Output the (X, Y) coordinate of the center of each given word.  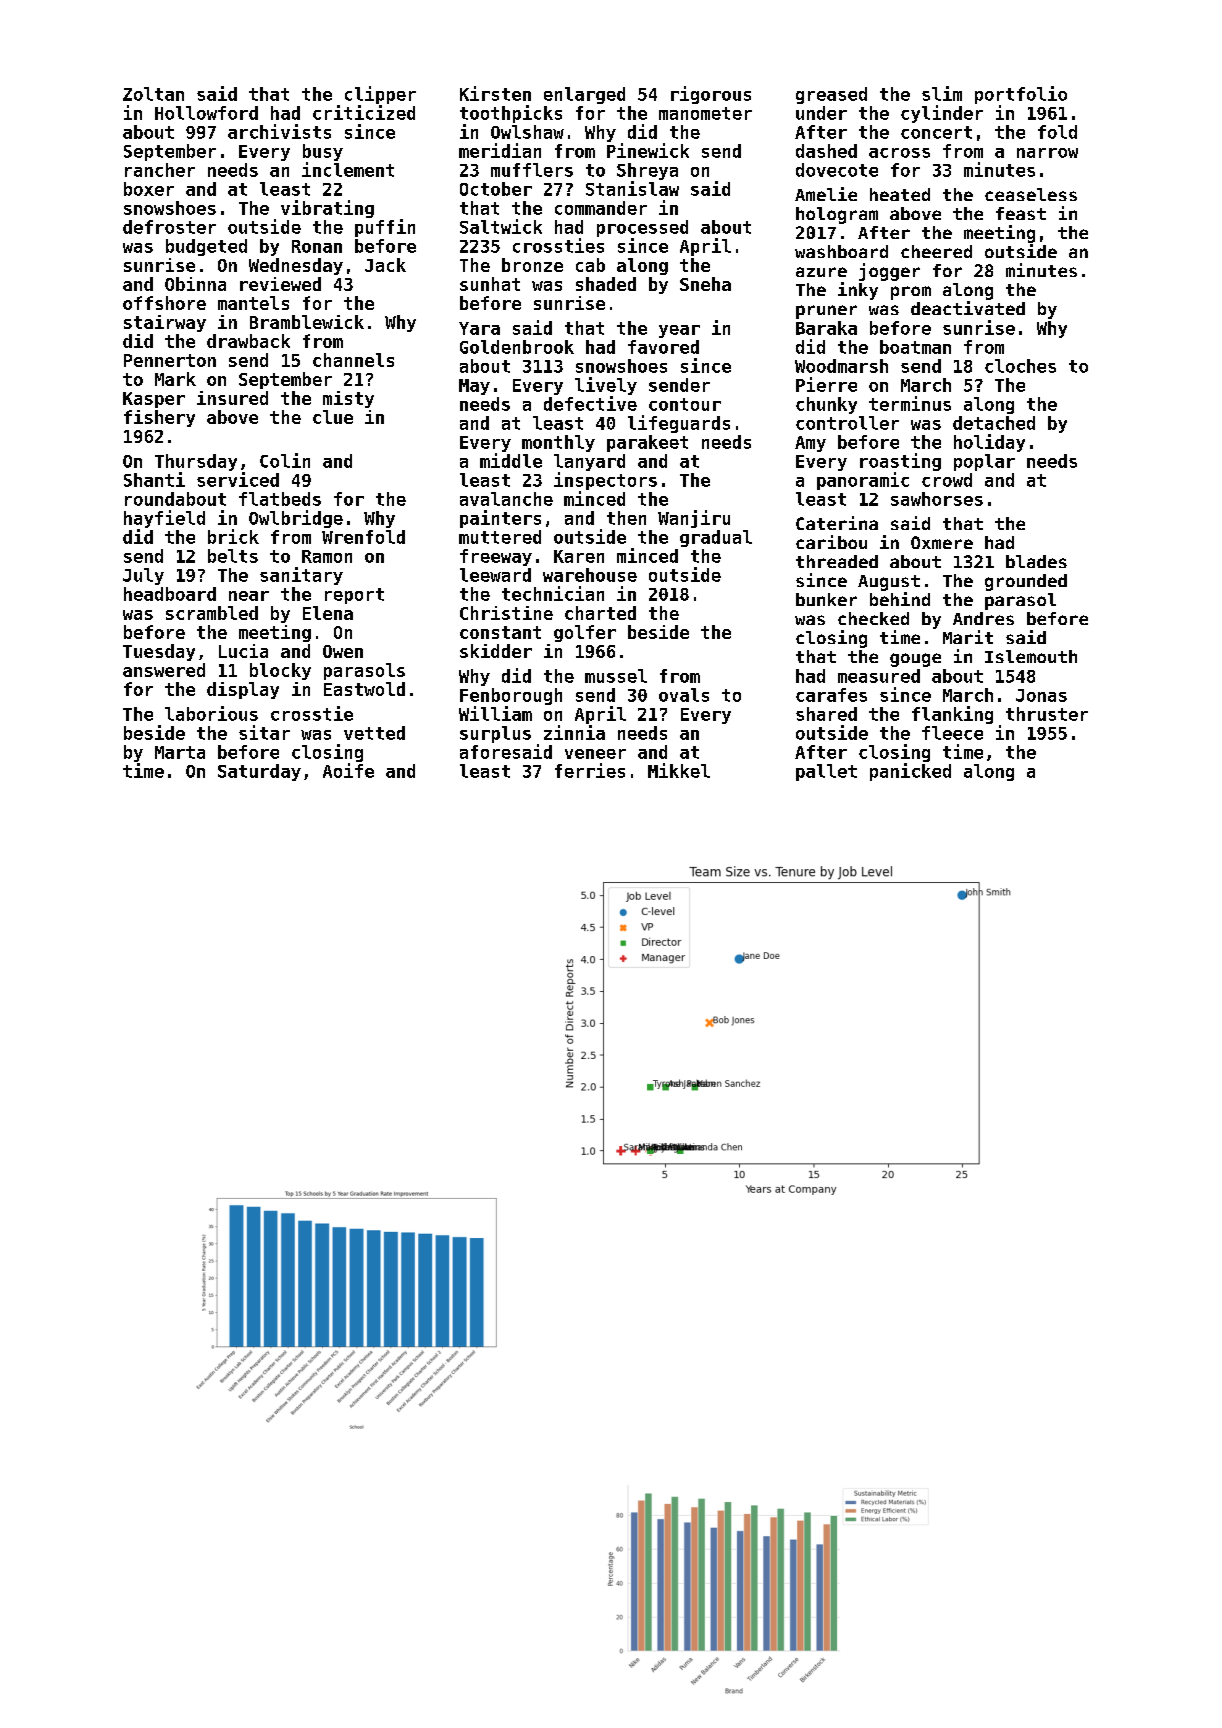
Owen (343, 651)
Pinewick (648, 150)
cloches (1020, 366)
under (821, 113)
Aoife (348, 770)
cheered (936, 251)
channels (353, 360)
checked (873, 618)
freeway (496, 557)
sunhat (490, 284)
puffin (385, 228)
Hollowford (206, 113)
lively (606, 386)
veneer (595, 754)
